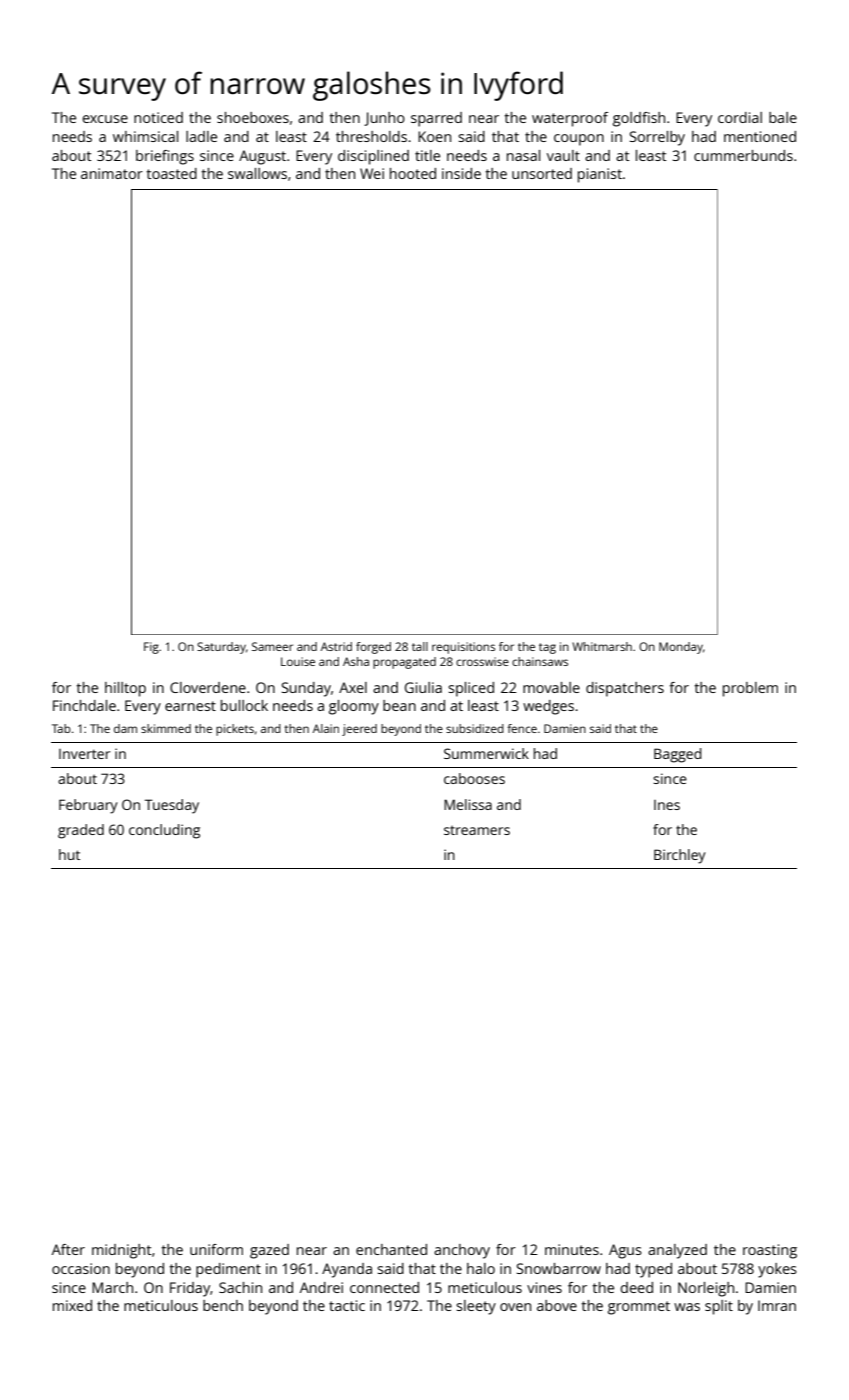  What do you see at coordinates (461, 173) in the screenshot?
I see `inside` at bounding box center [461, 173].
